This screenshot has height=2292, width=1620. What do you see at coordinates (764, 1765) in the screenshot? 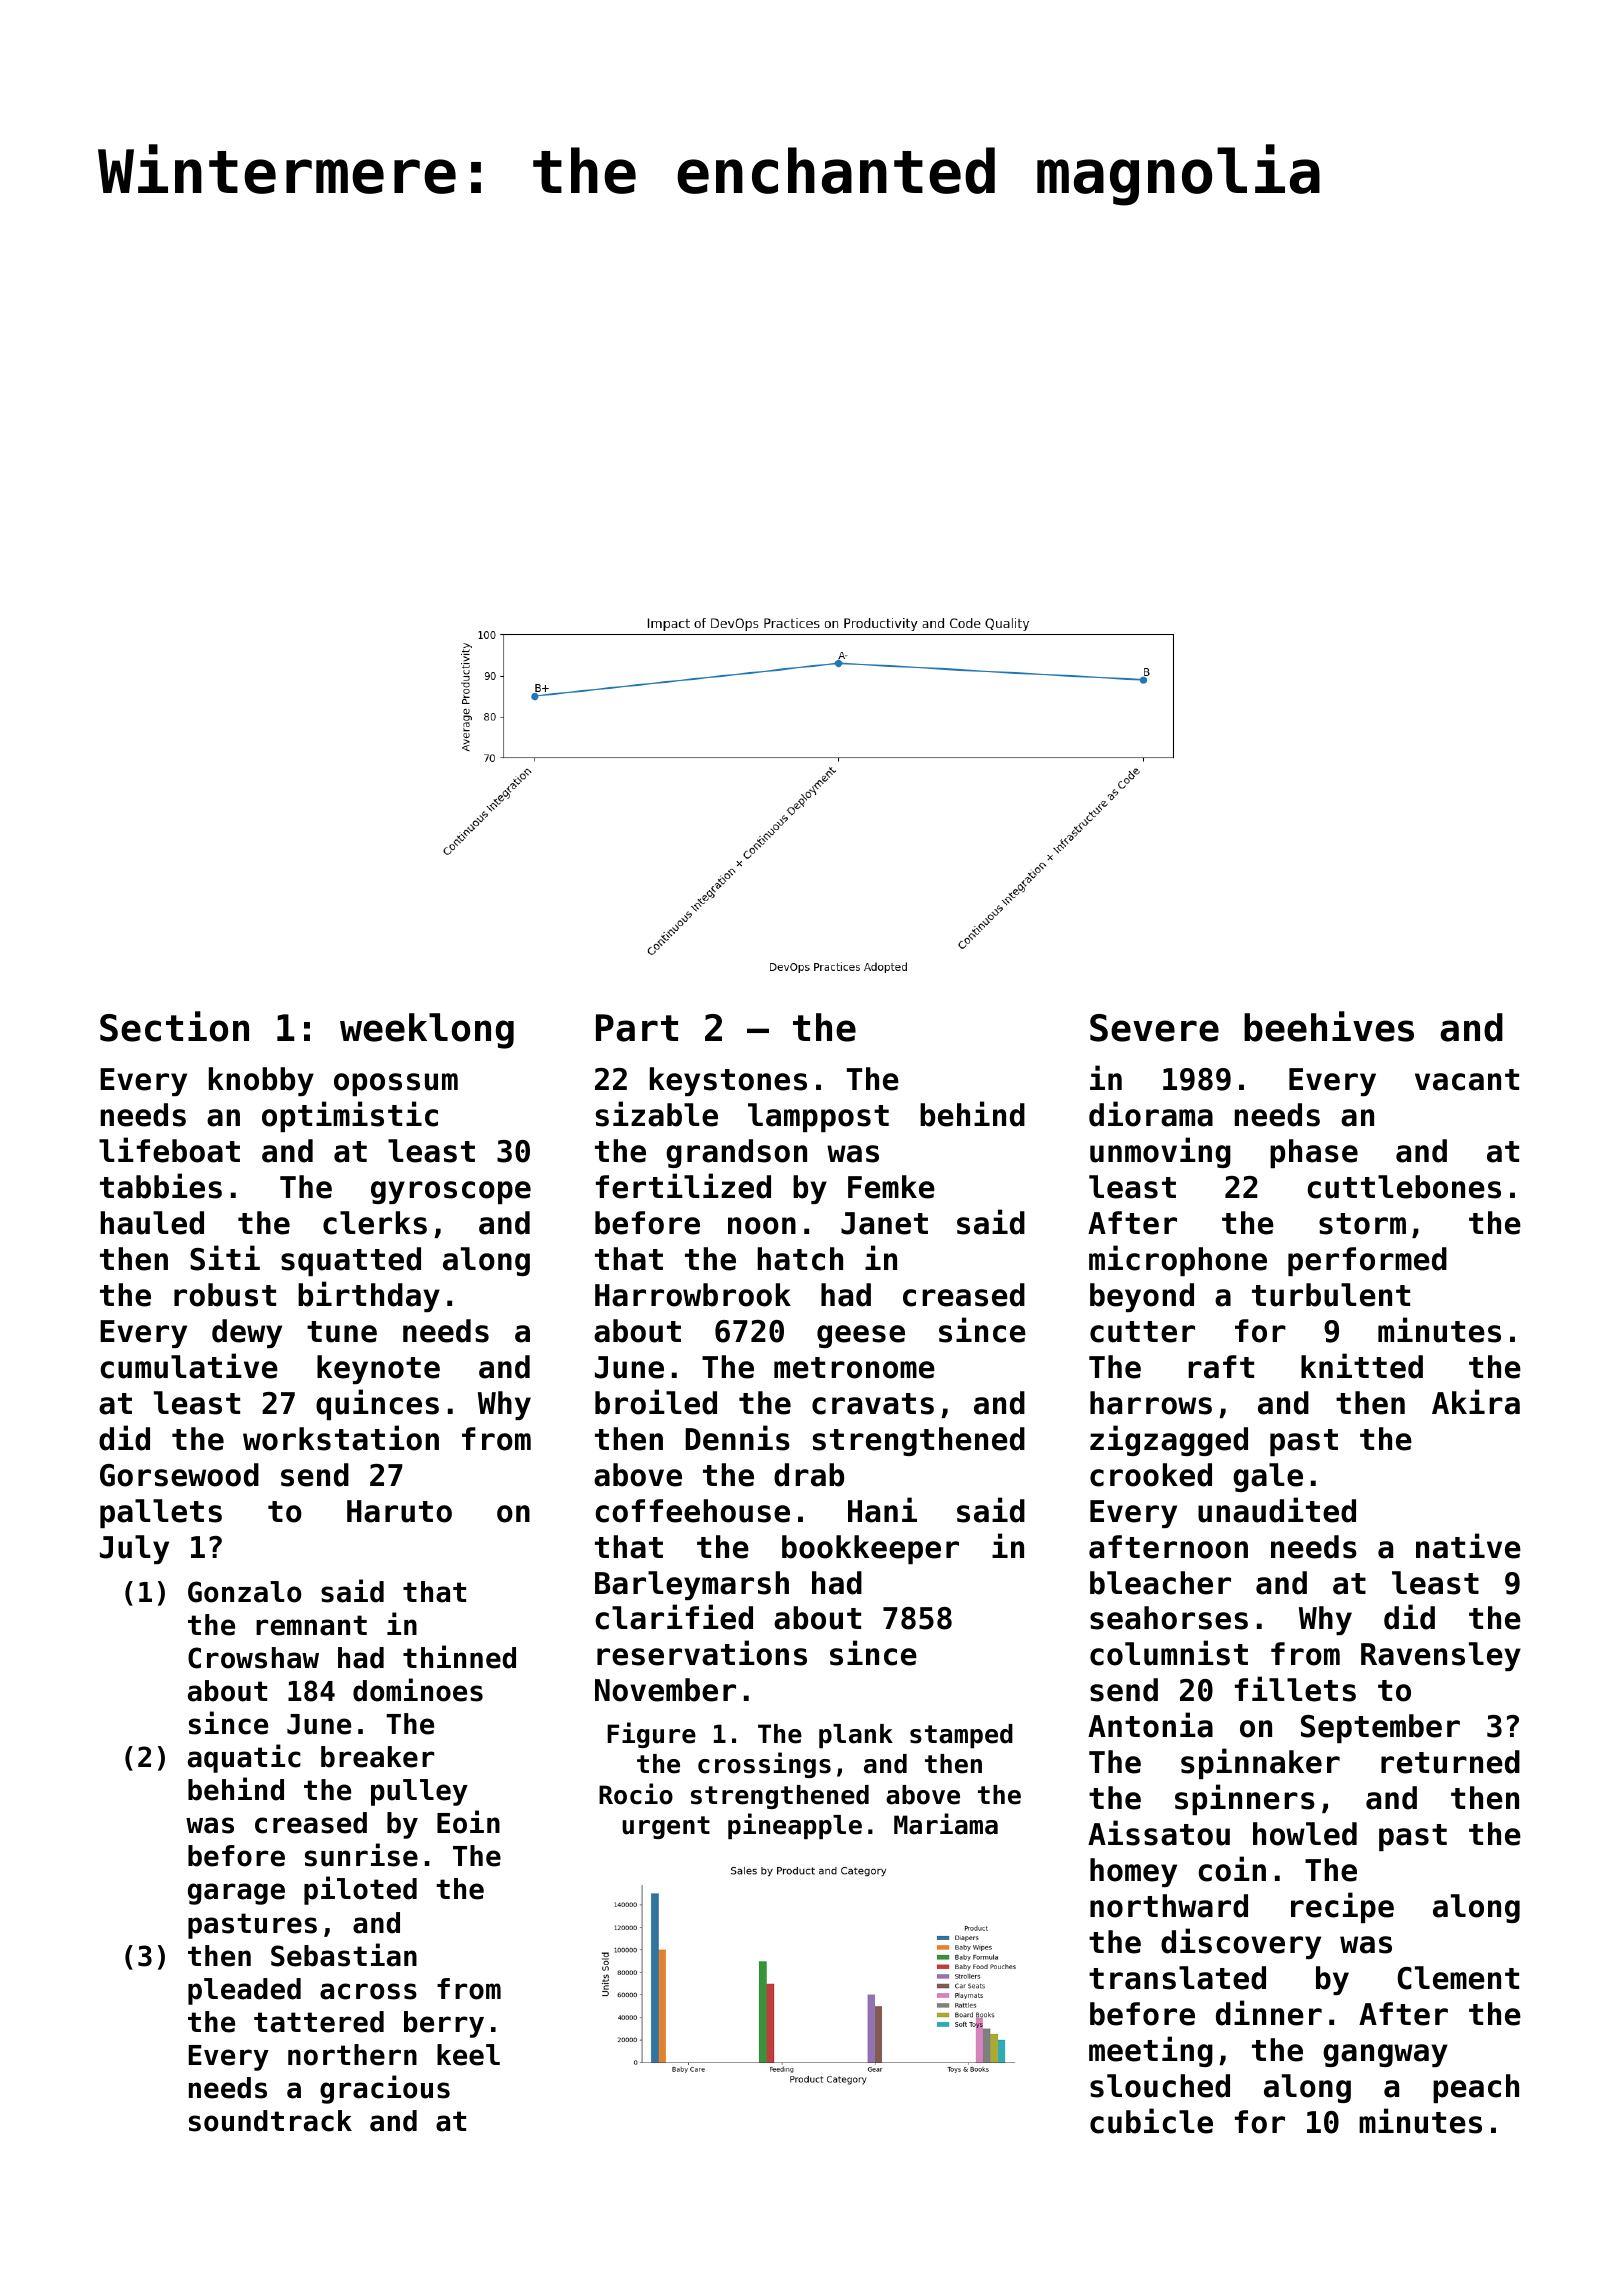
I see `crossings` at bounding box center [764, 1765].
